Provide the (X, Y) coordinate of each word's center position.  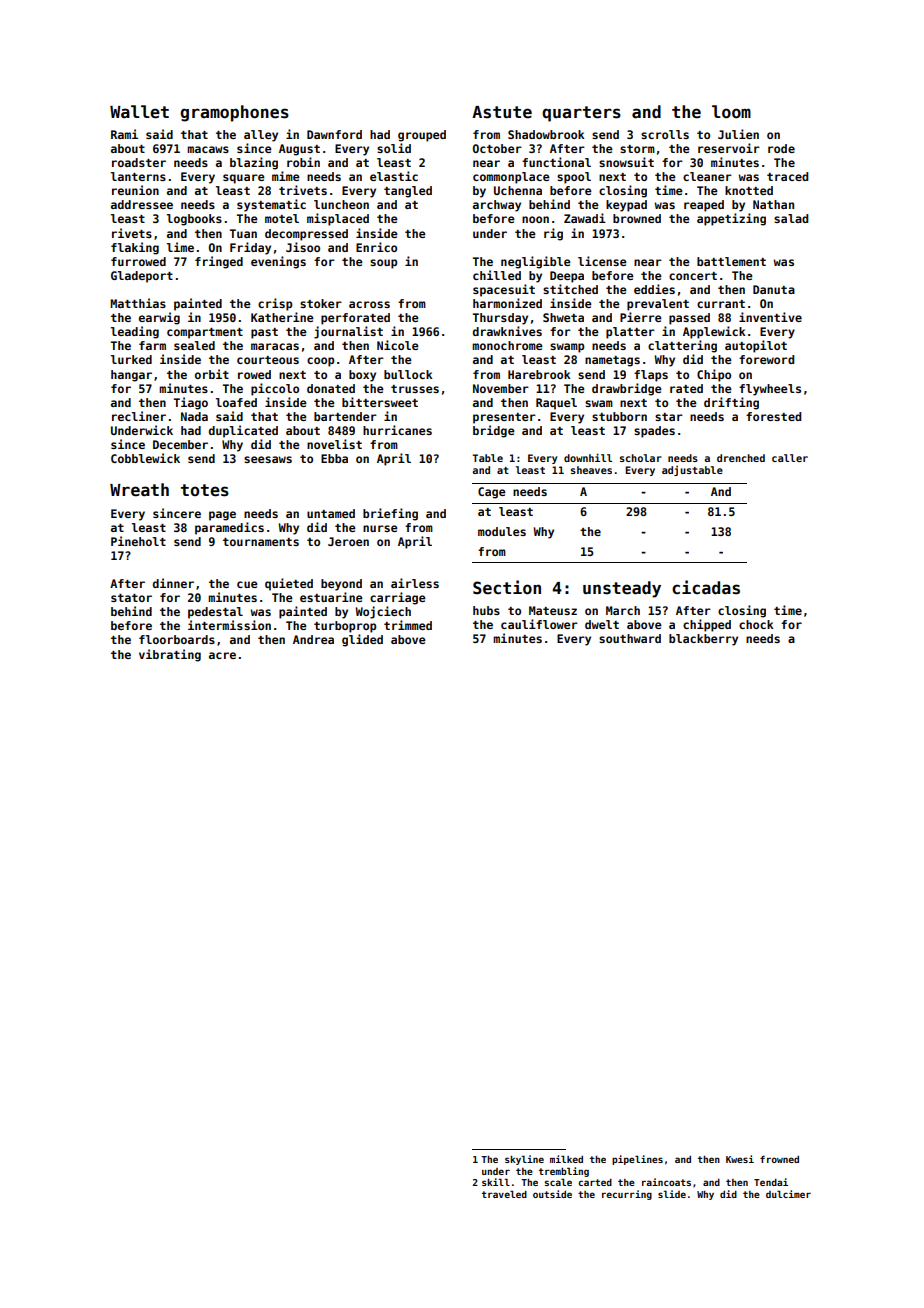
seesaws (268, 459)
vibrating (170, 655)
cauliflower (539, 624)
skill (496, 1182)
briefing (390, 514)
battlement (731, 261)
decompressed (306, 235)
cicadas (706, 587)
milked (566, 1159)
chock (756, 624)
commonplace (511, 178)
